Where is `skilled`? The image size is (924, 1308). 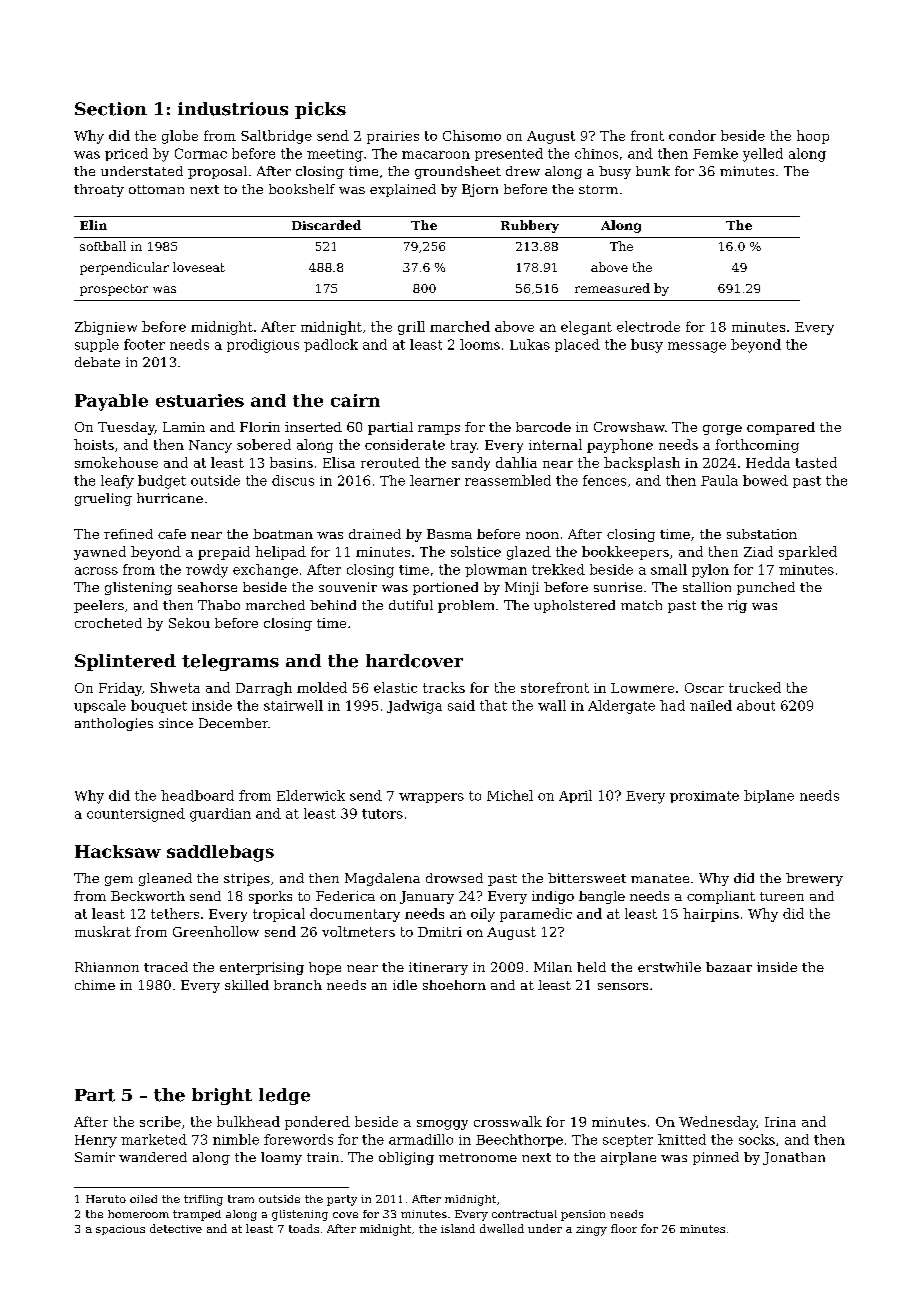 skilled is located at coordinates (247, 985).
